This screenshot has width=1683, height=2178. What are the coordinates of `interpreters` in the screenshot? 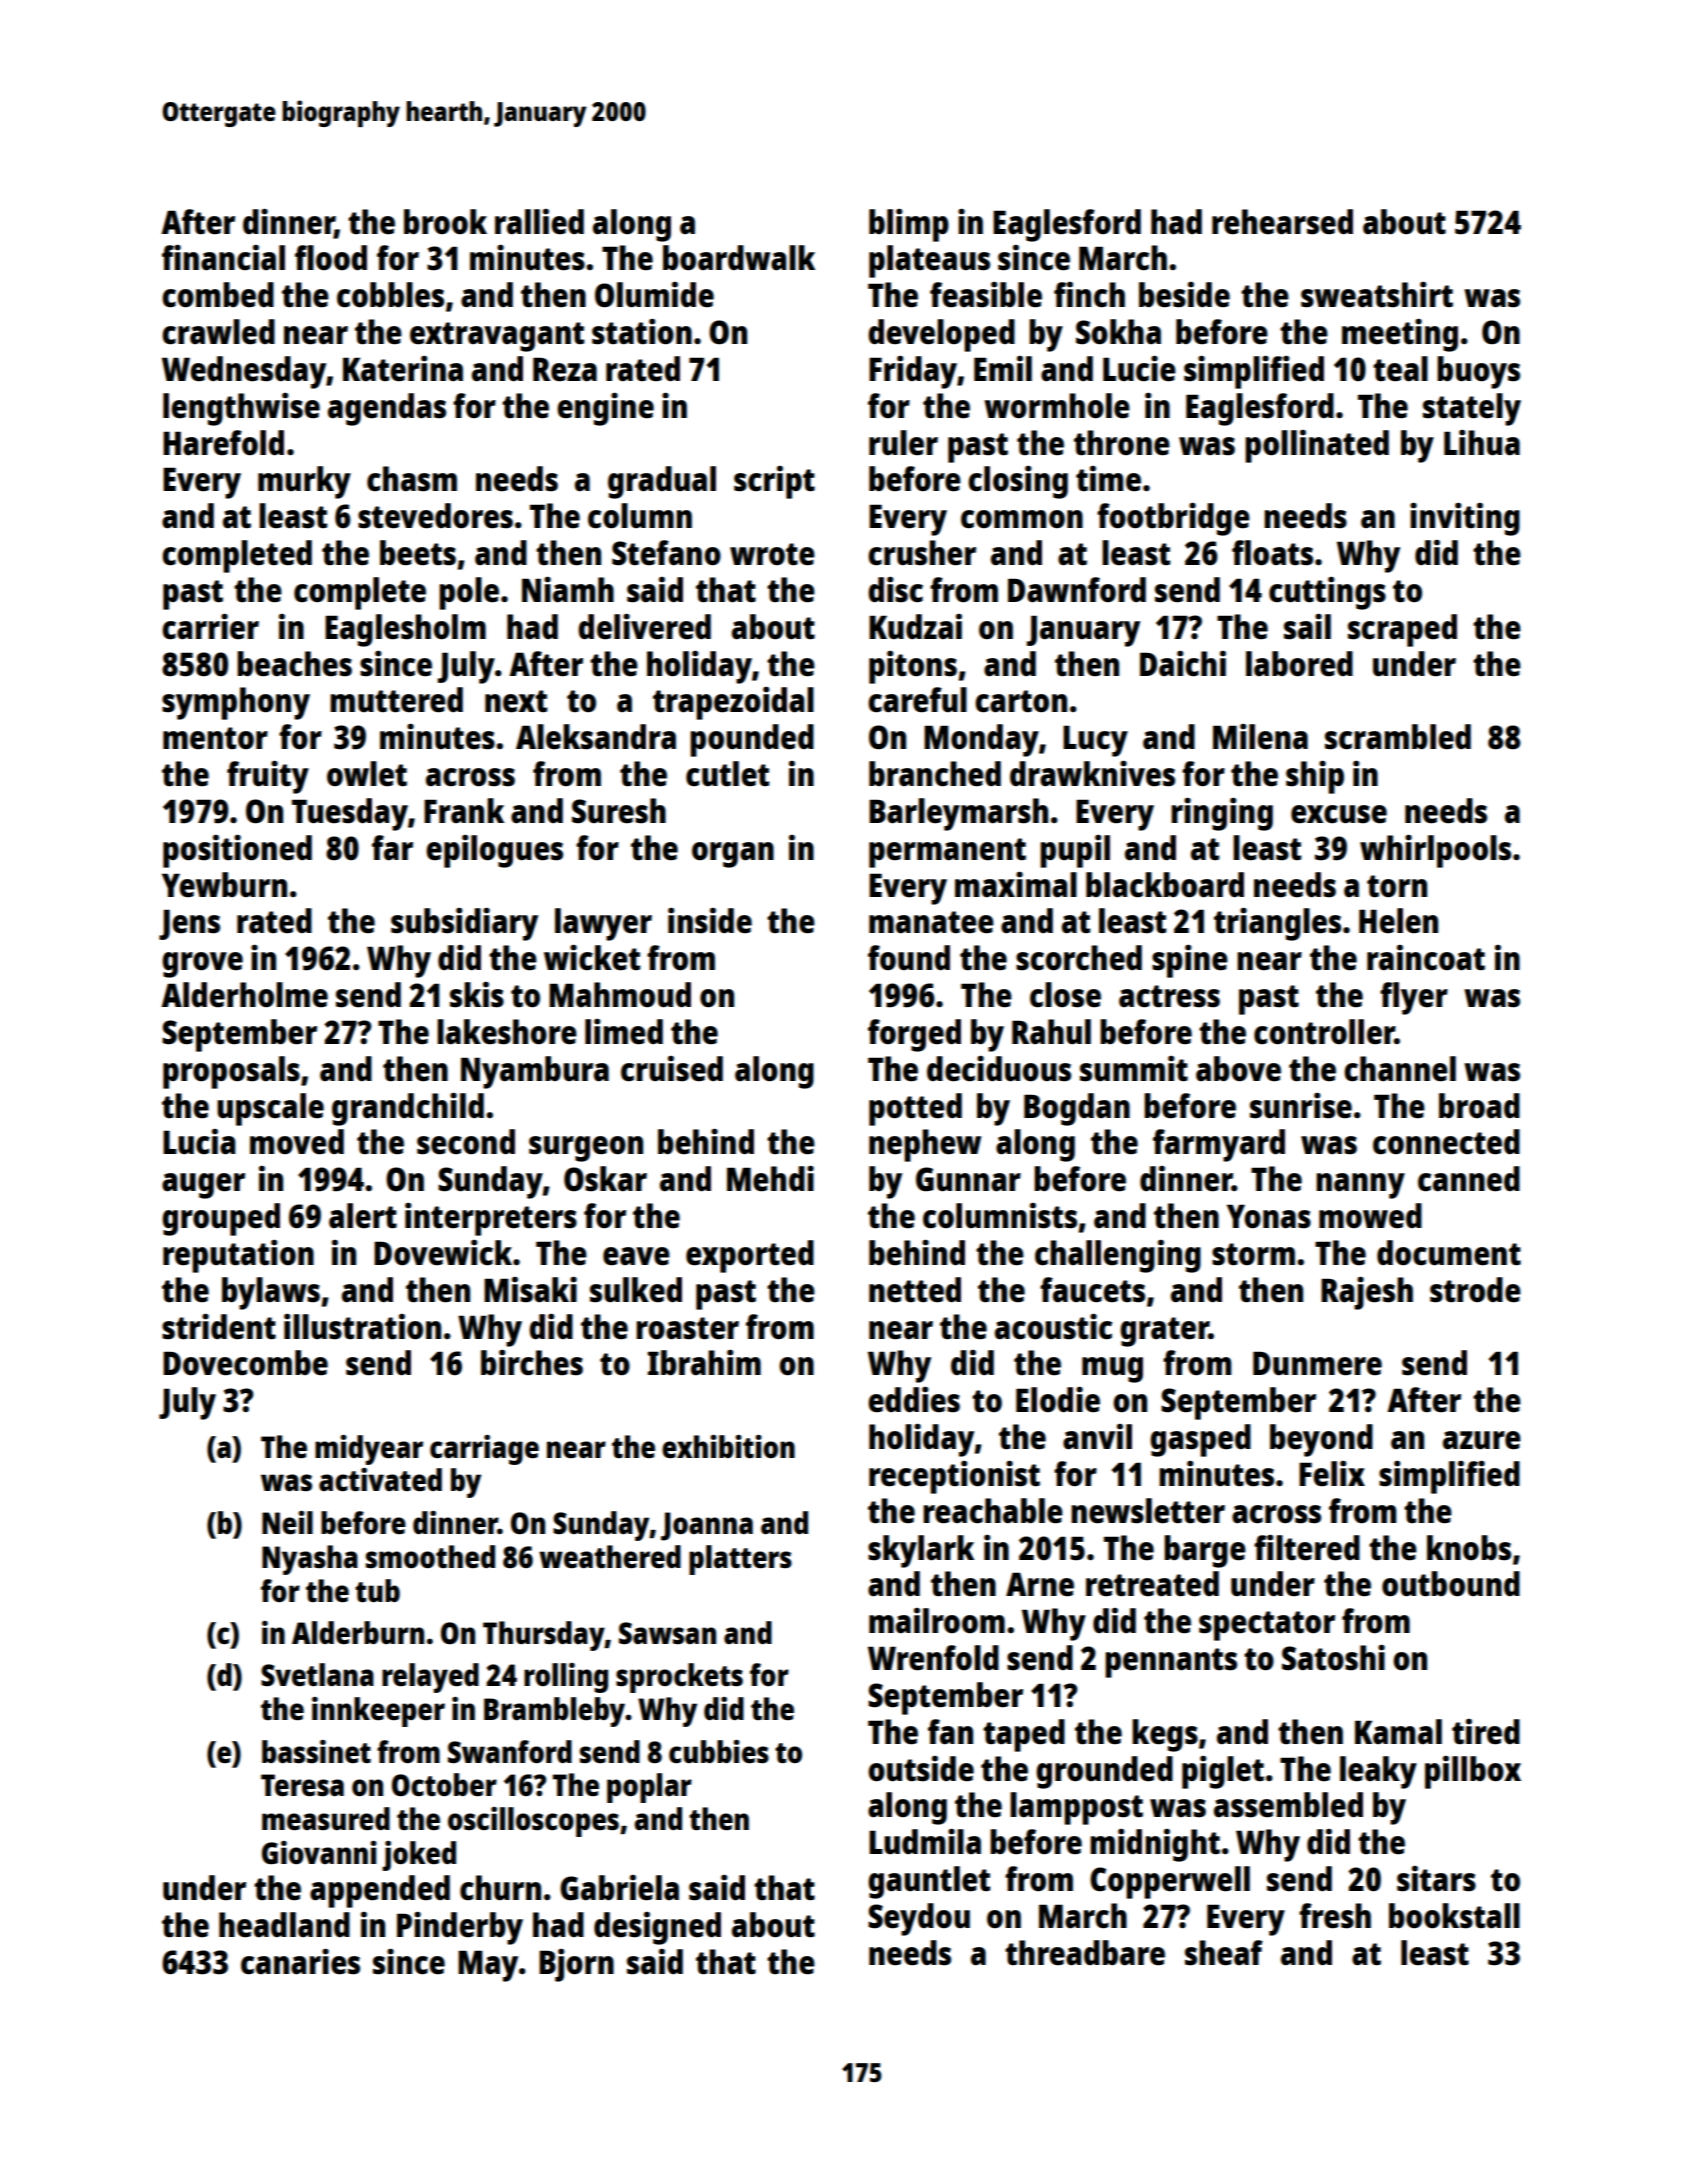 It's located at (491, 1219).
